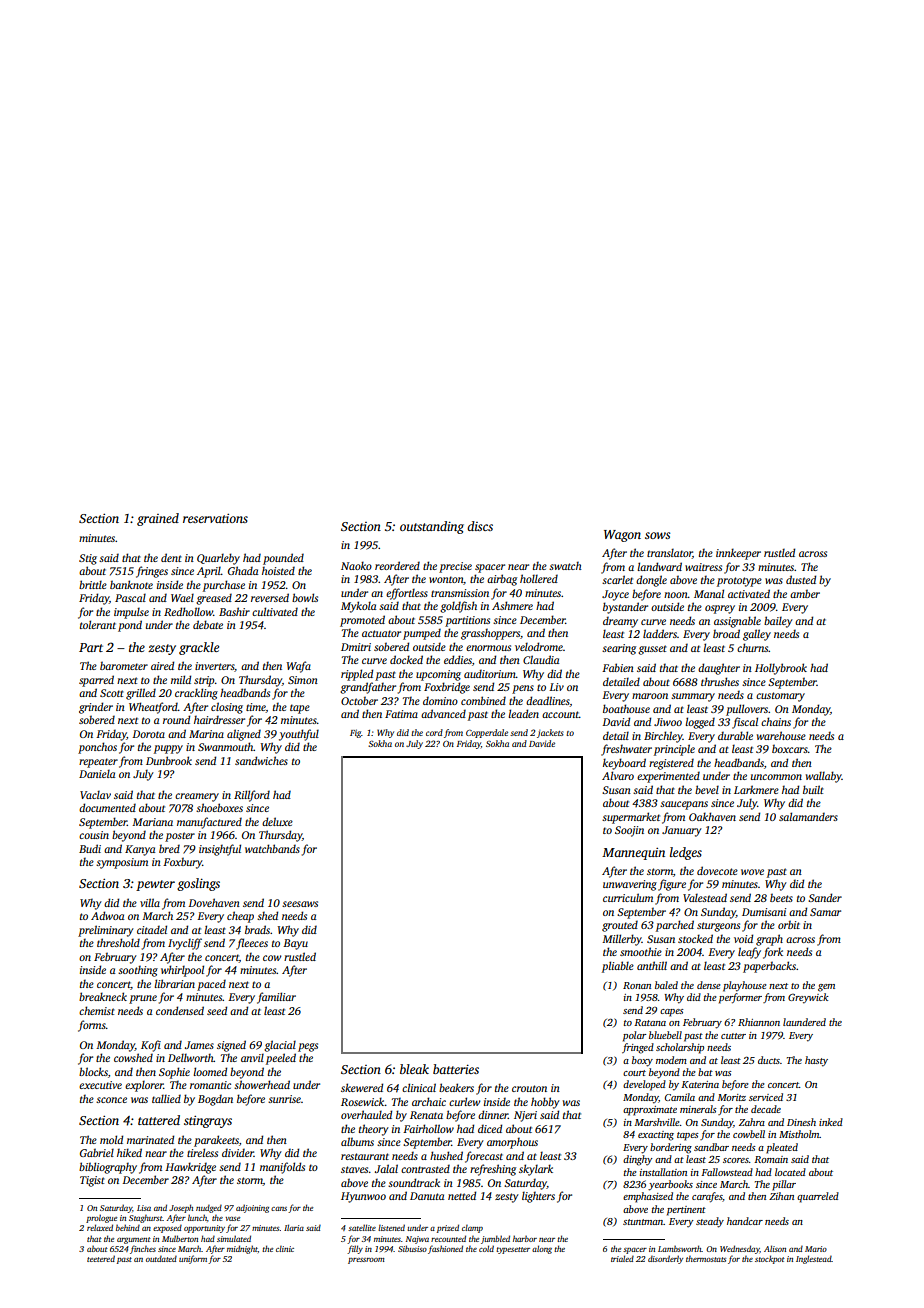  I want to click on innkeeper, so click(738, 554).
